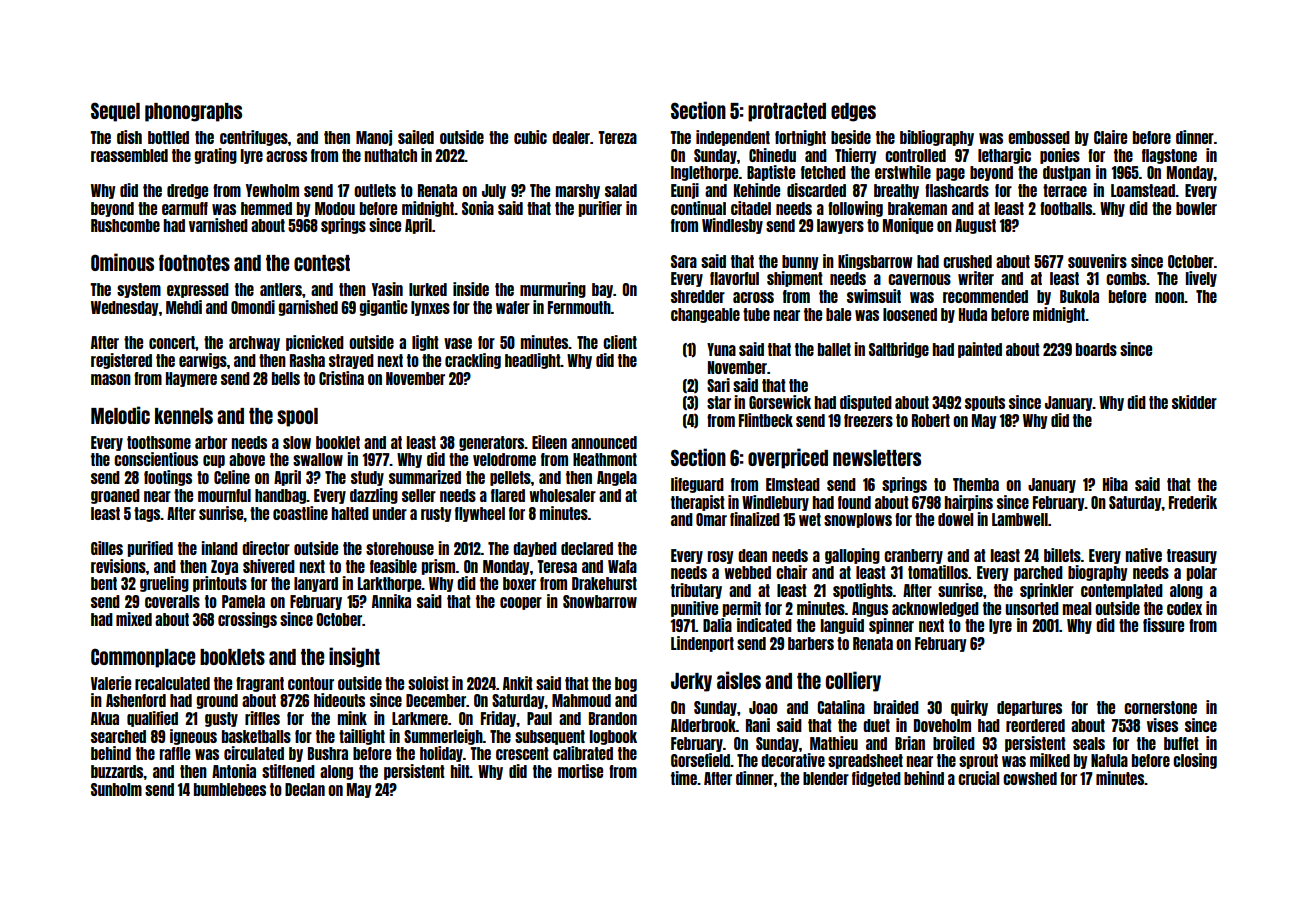 The height and width of the image is (924, 1308). I want to click on basketballs, so click(256, 736).
